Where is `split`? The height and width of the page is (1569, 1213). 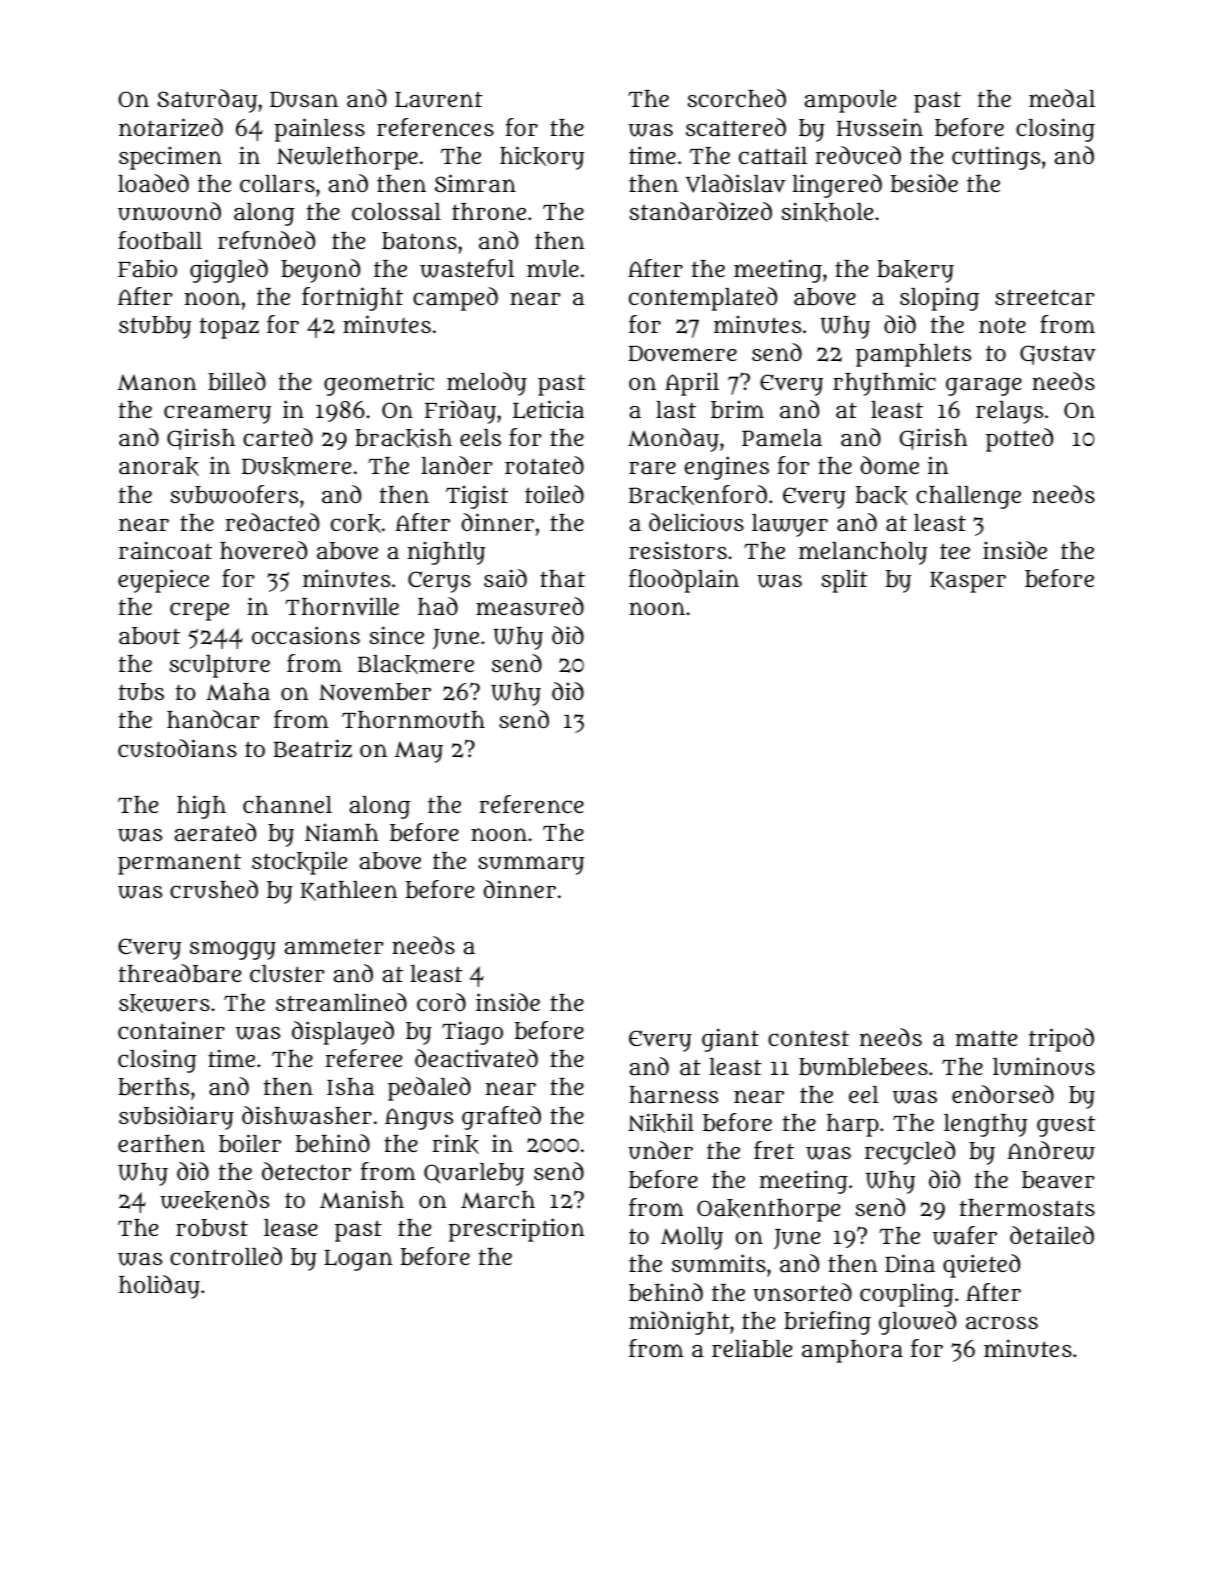 split is located at coordinates (844, 581).
